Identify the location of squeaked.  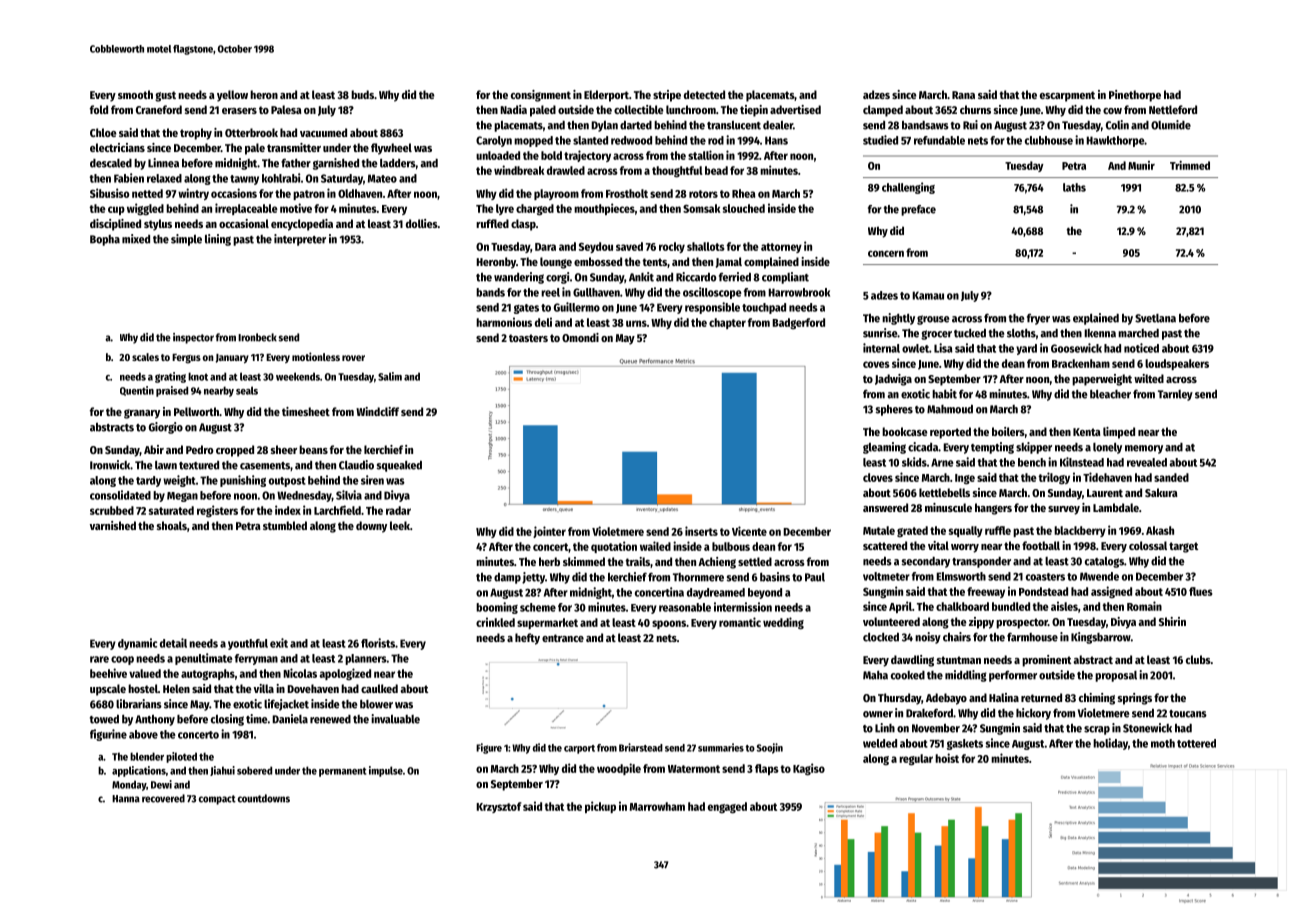
(399, 466).
